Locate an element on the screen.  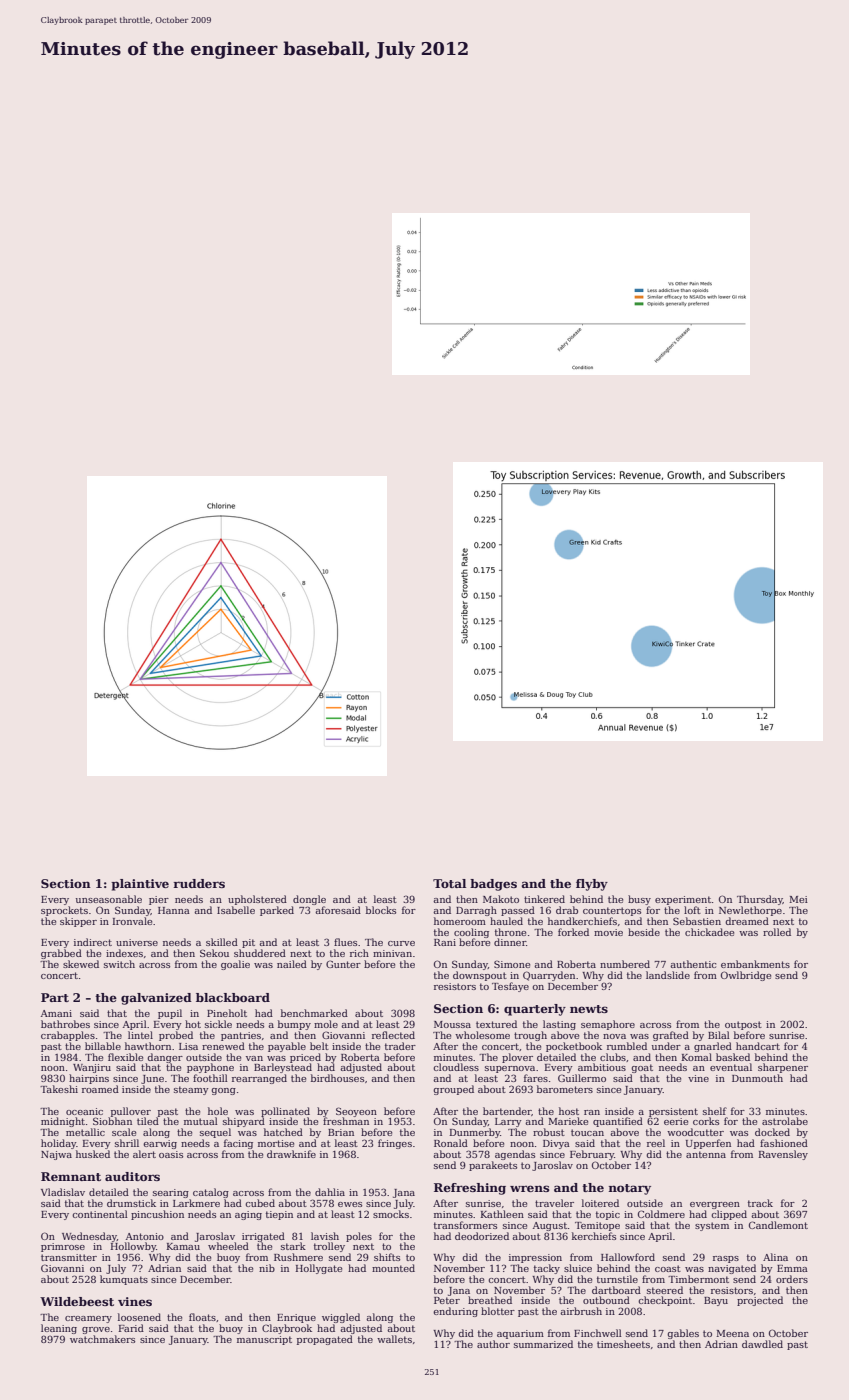
grabbed is located at coordinates (61, 954).
